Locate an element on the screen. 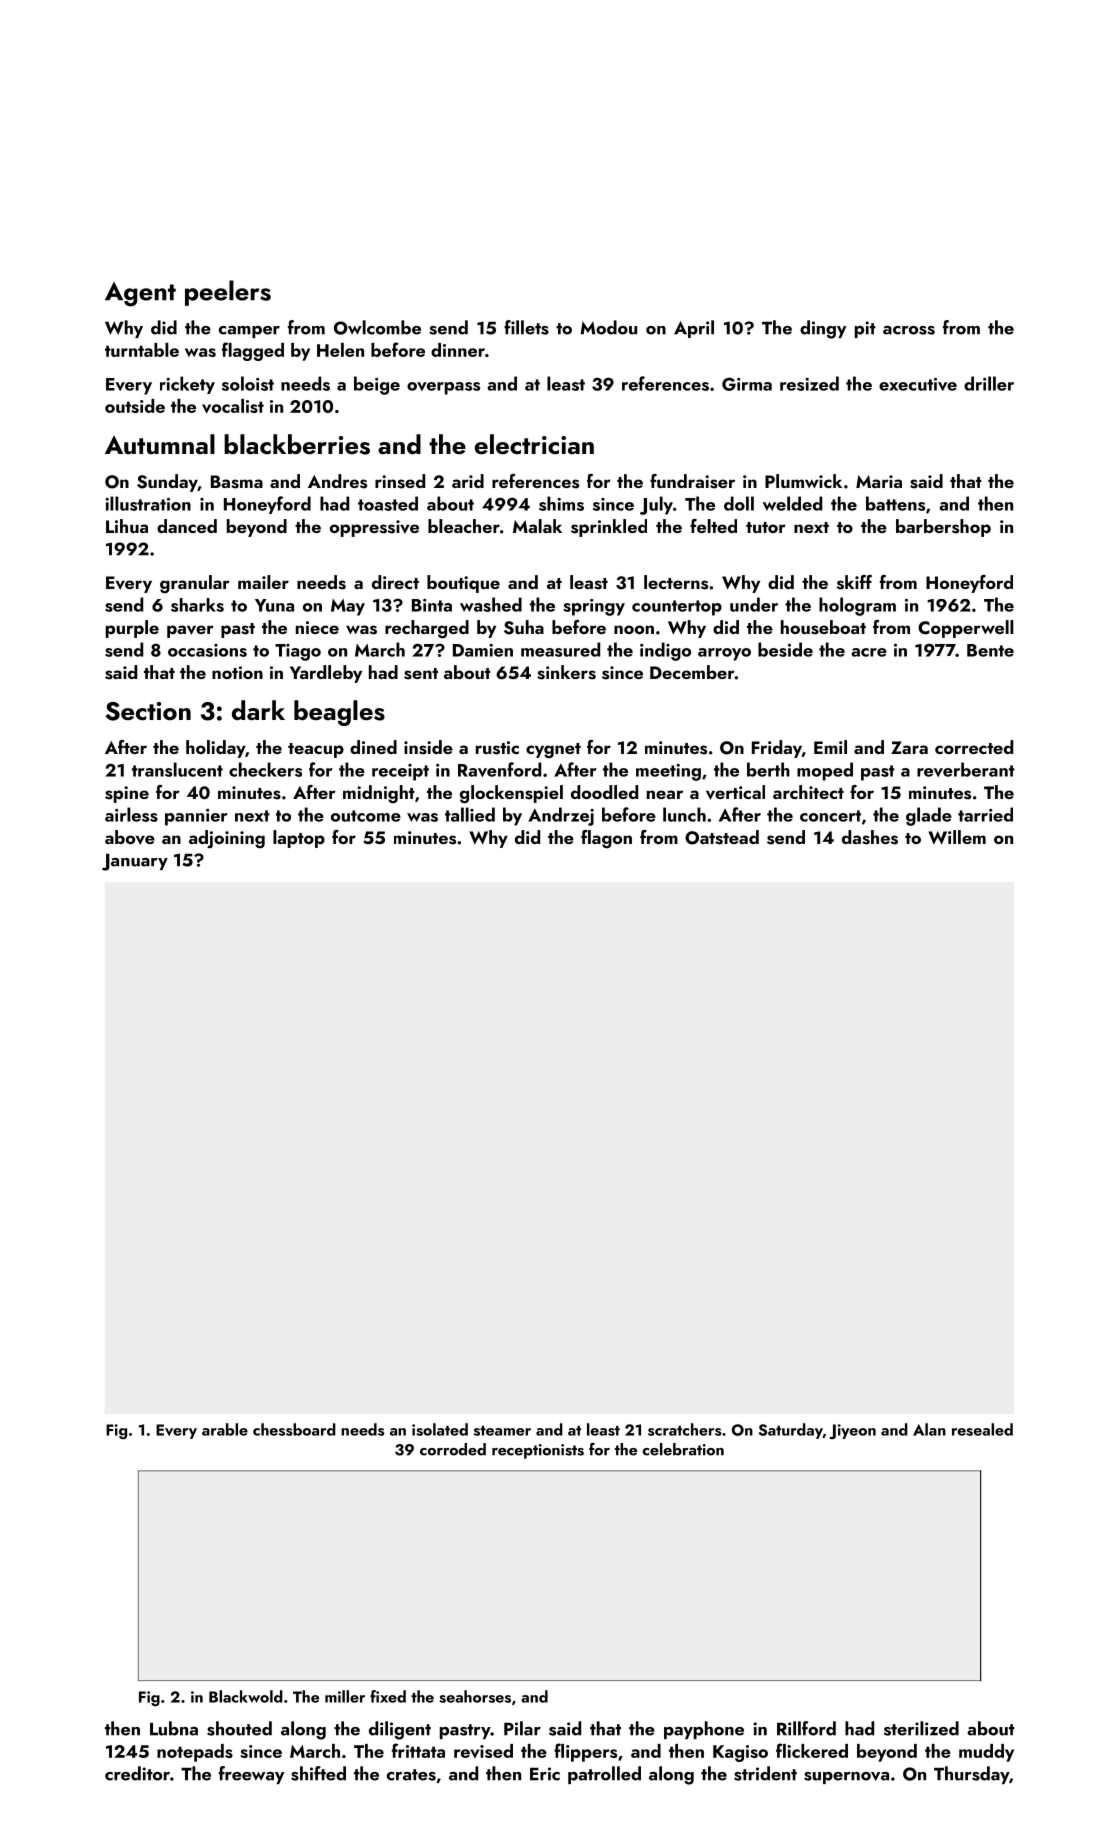 The width and height of the screenshot is (1119, 1843). Emil is located at coordinates (830, 747).
